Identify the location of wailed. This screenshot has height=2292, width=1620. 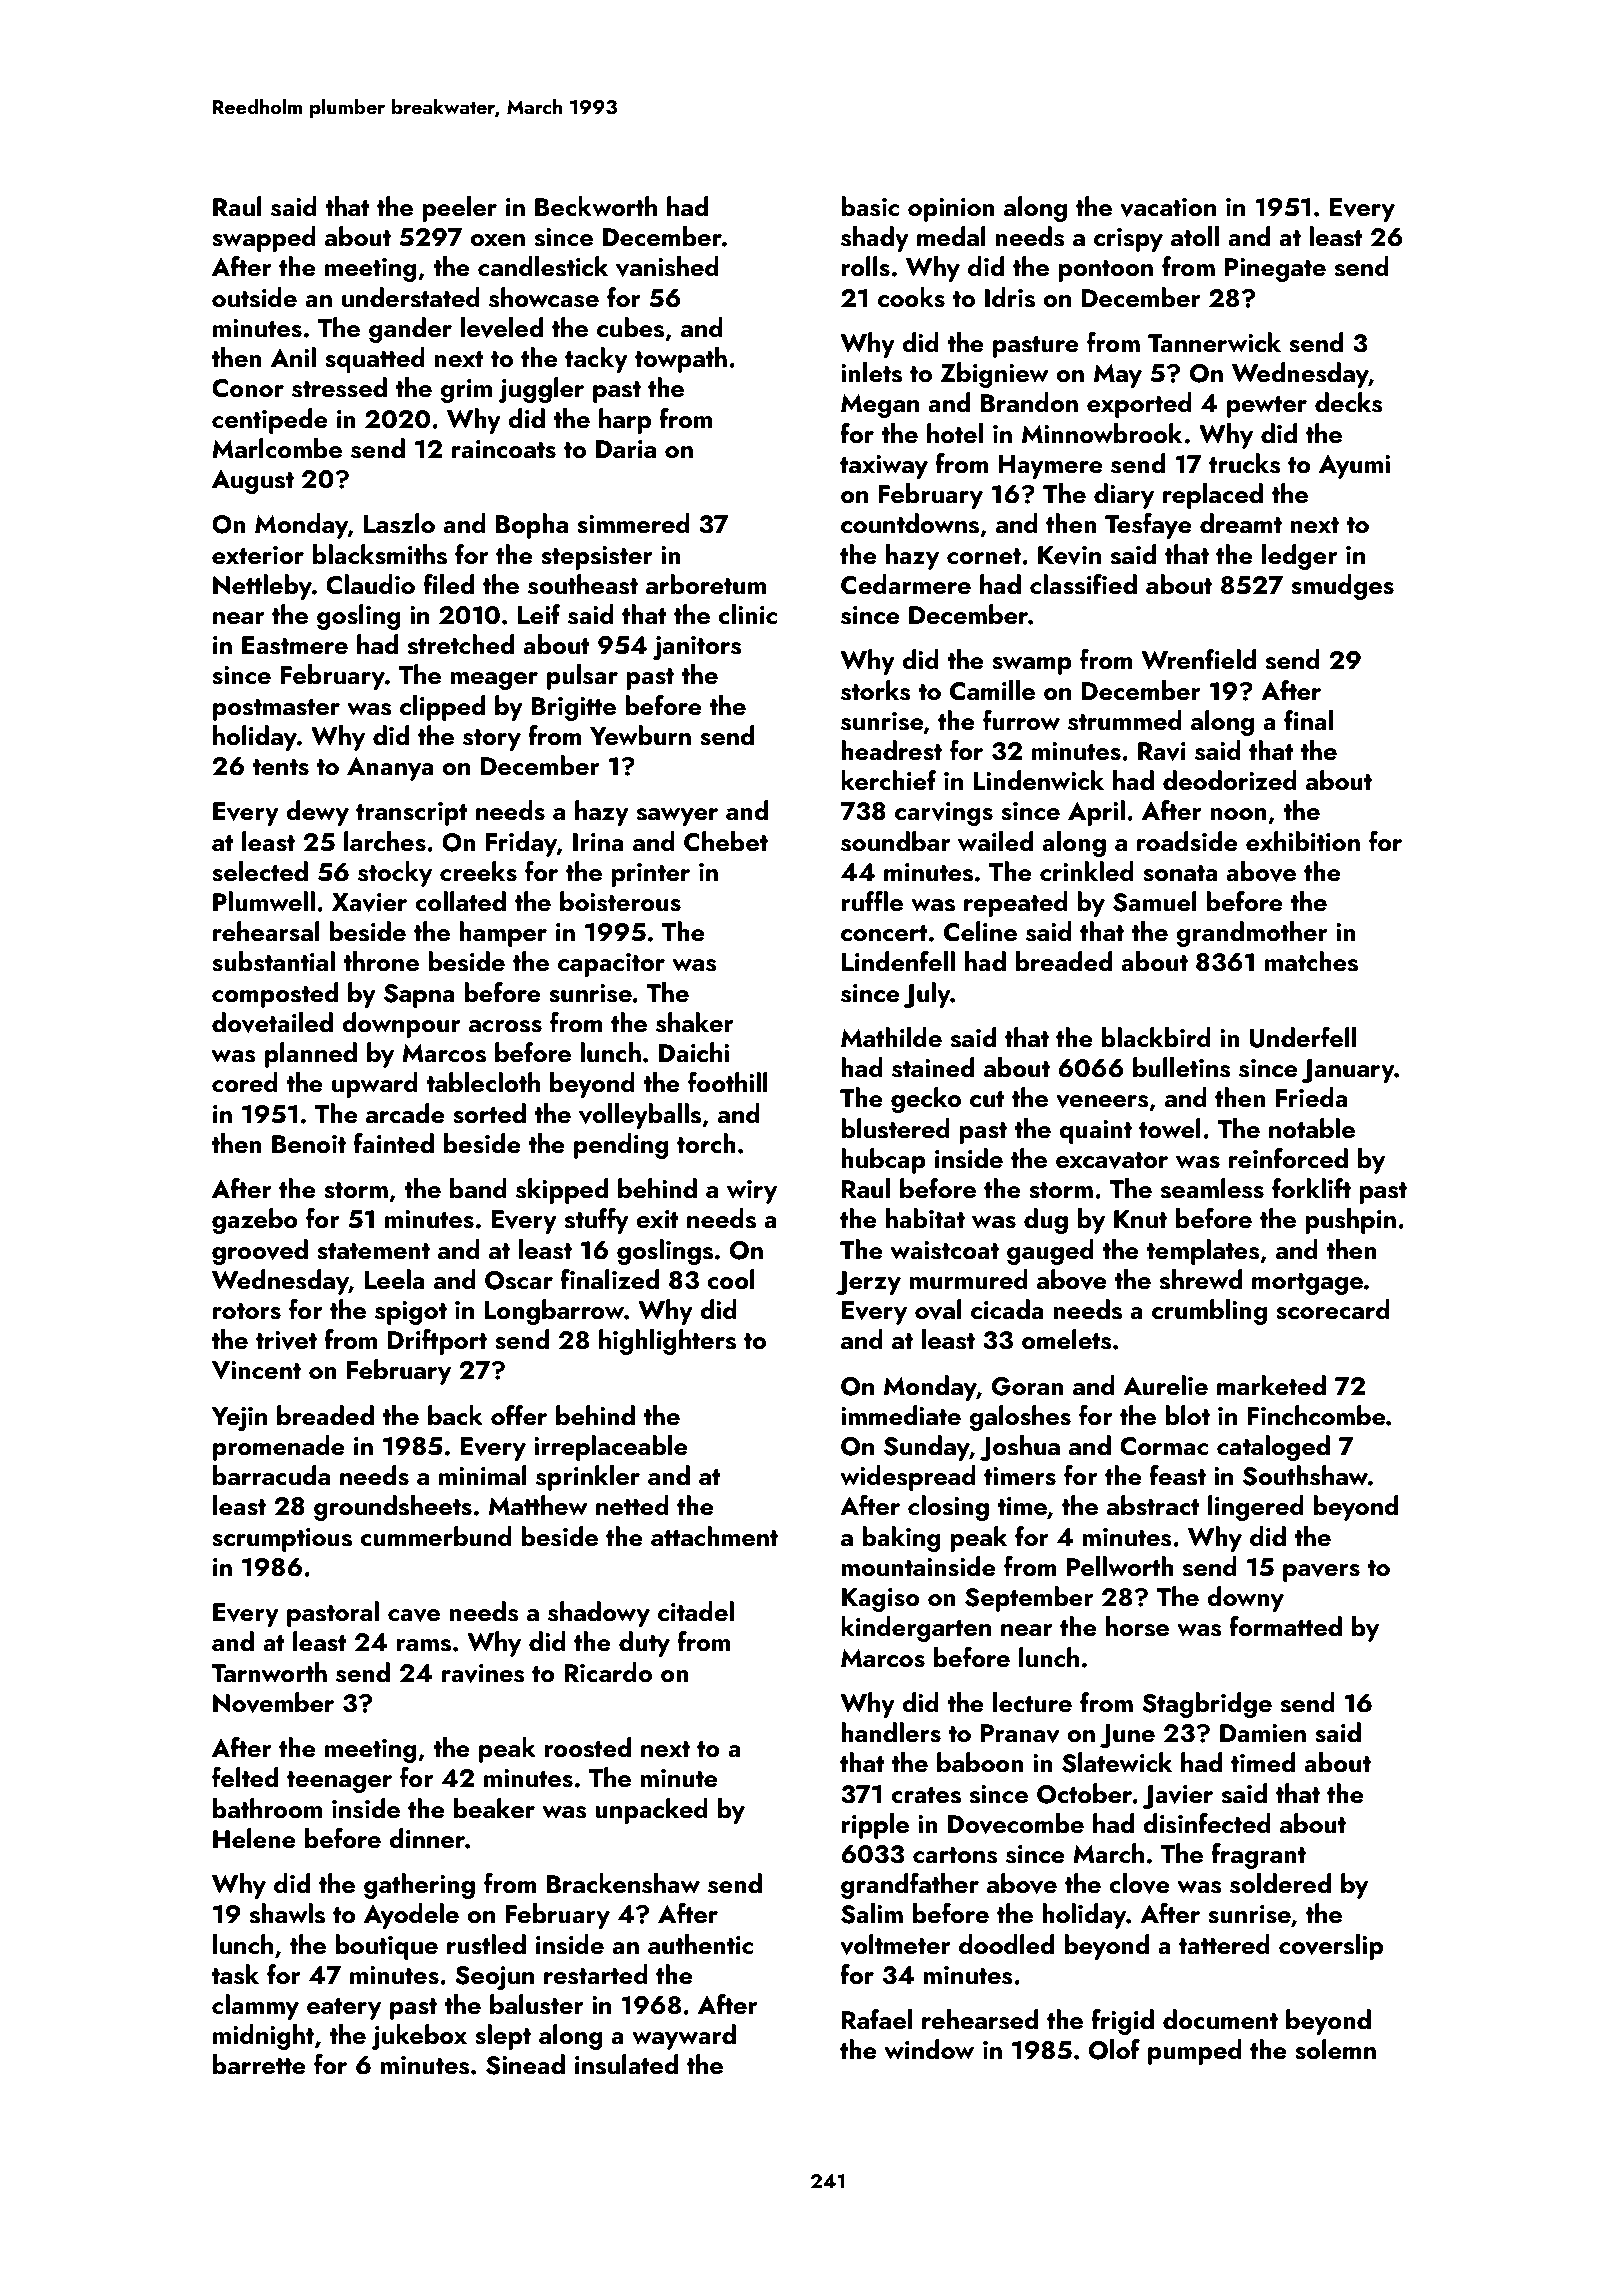
(995, 841).
